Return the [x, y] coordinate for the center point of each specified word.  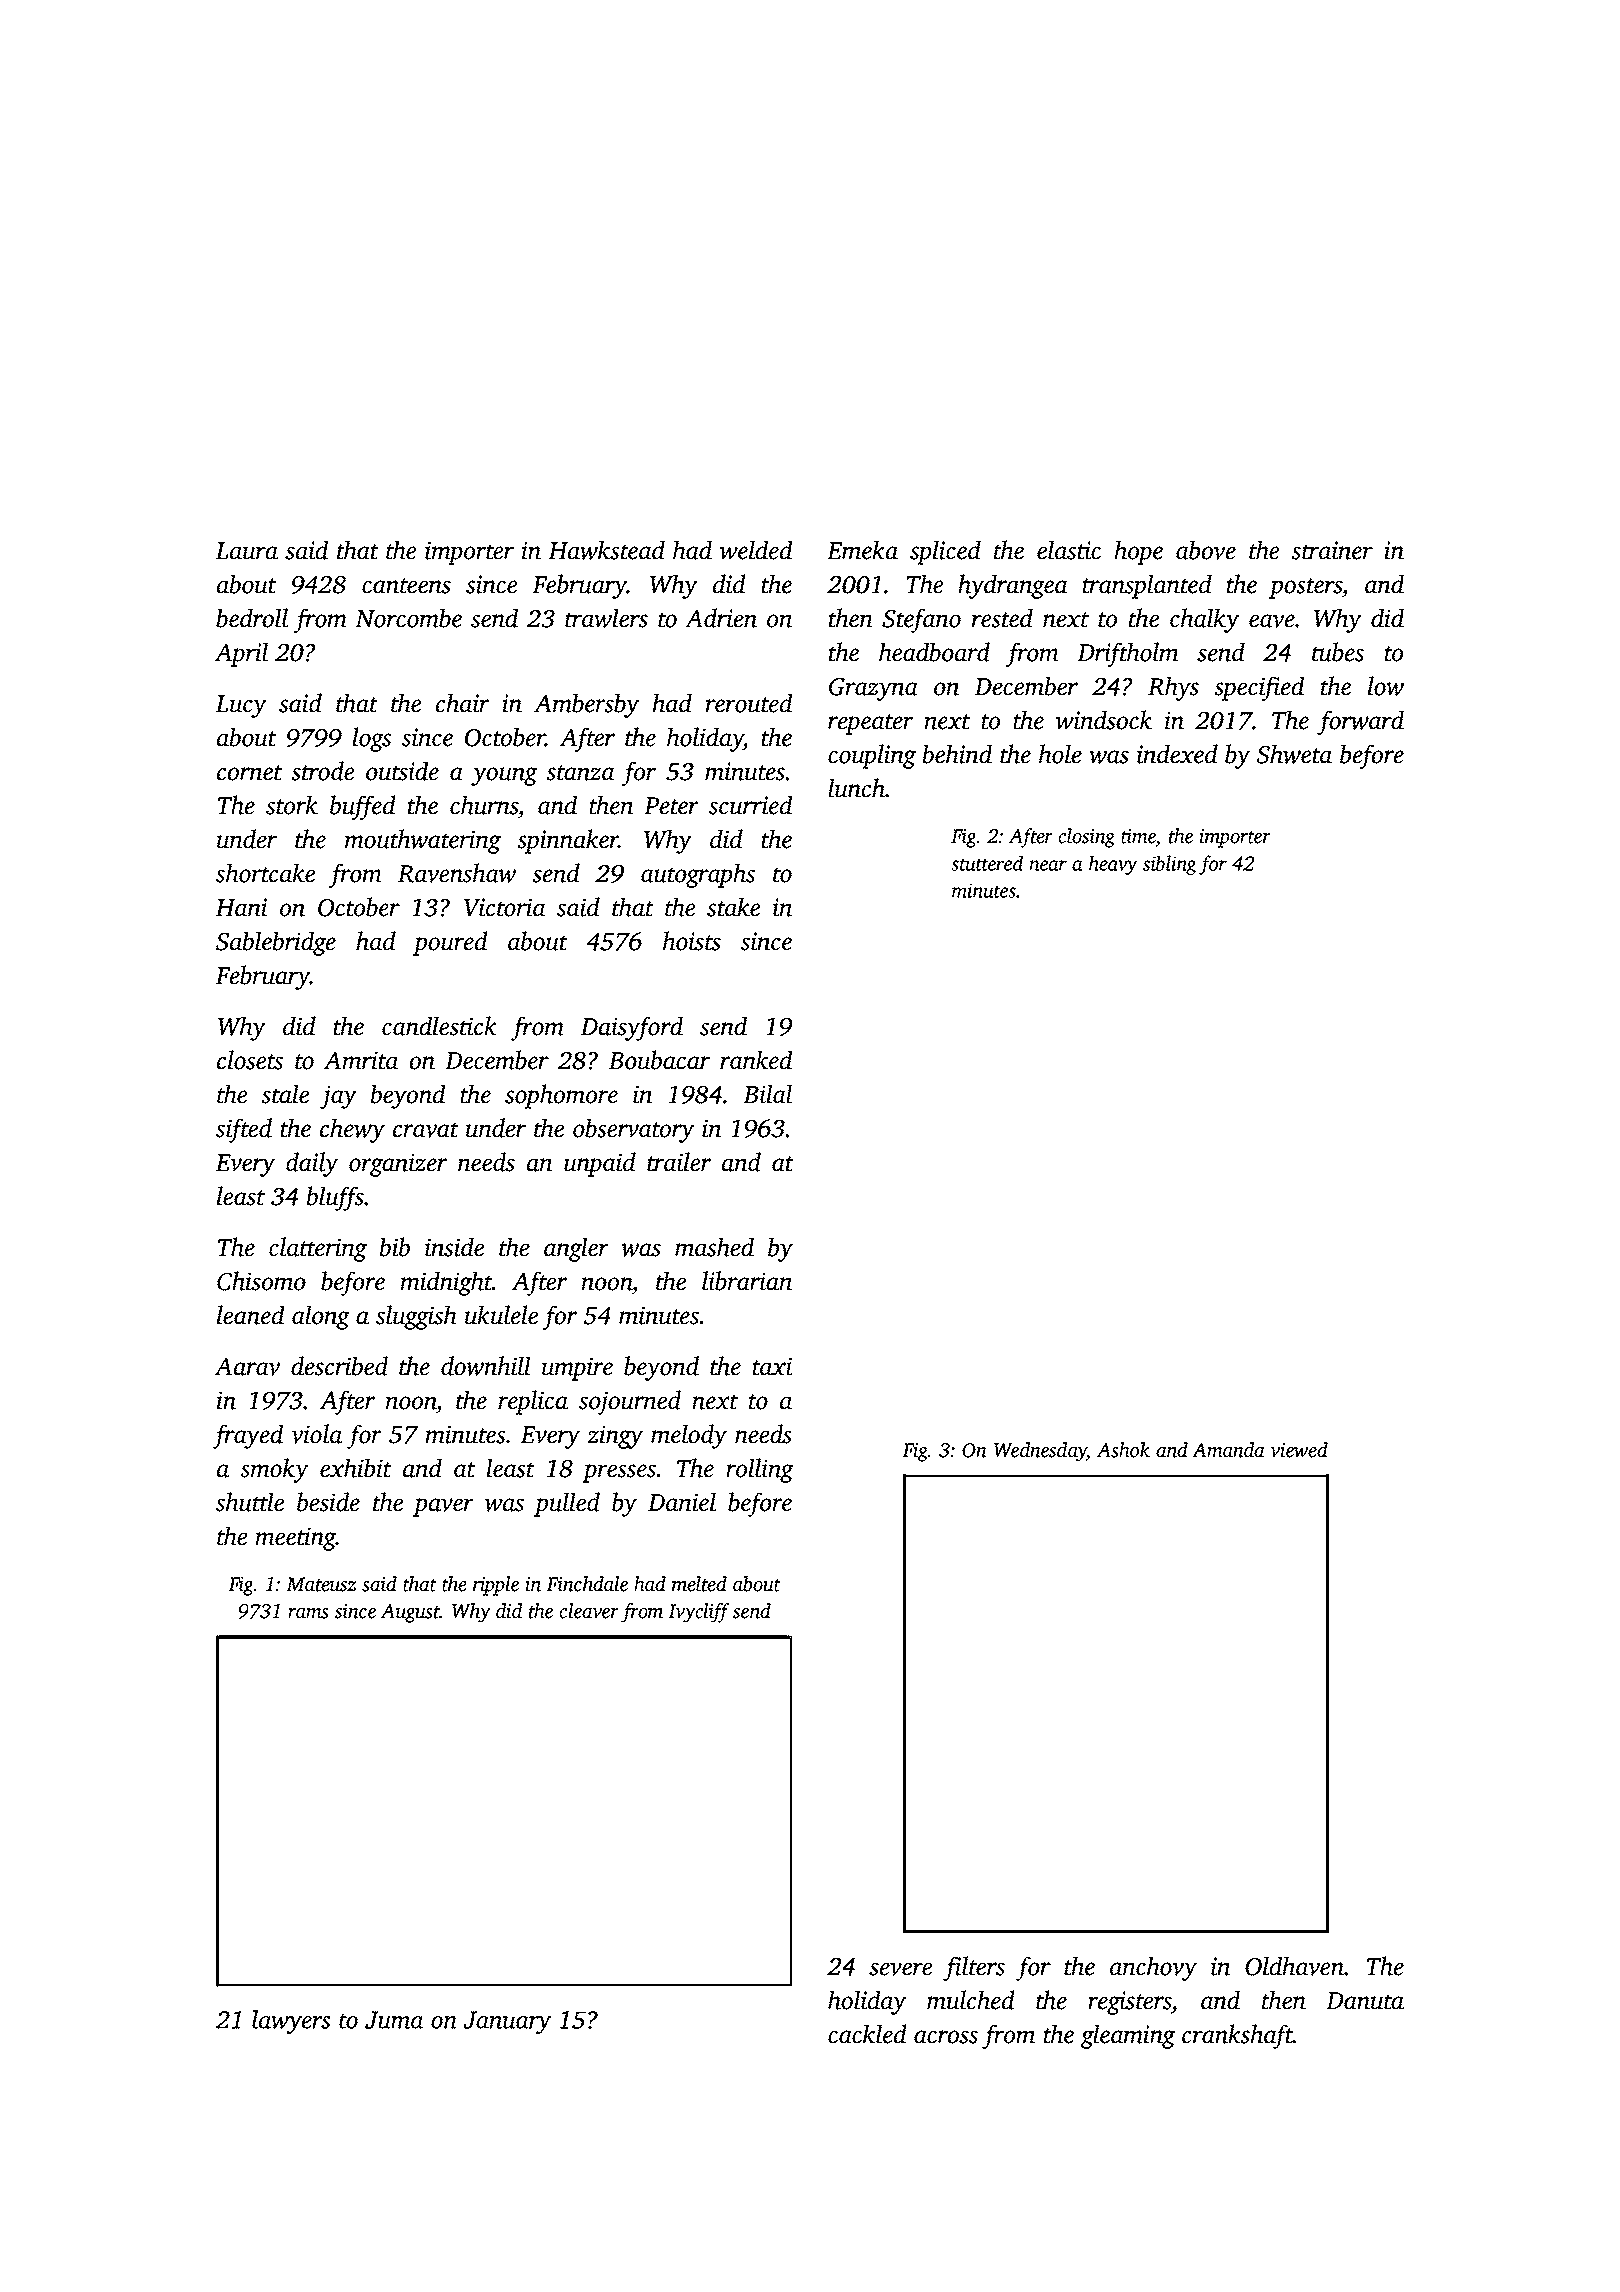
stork [292, 805]
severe [900, 1969]
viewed [1299, 1450]
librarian [747, 1281]
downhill [486, 1366]
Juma [394, 2020]
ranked [756, 1060]
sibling [1170, 865]
